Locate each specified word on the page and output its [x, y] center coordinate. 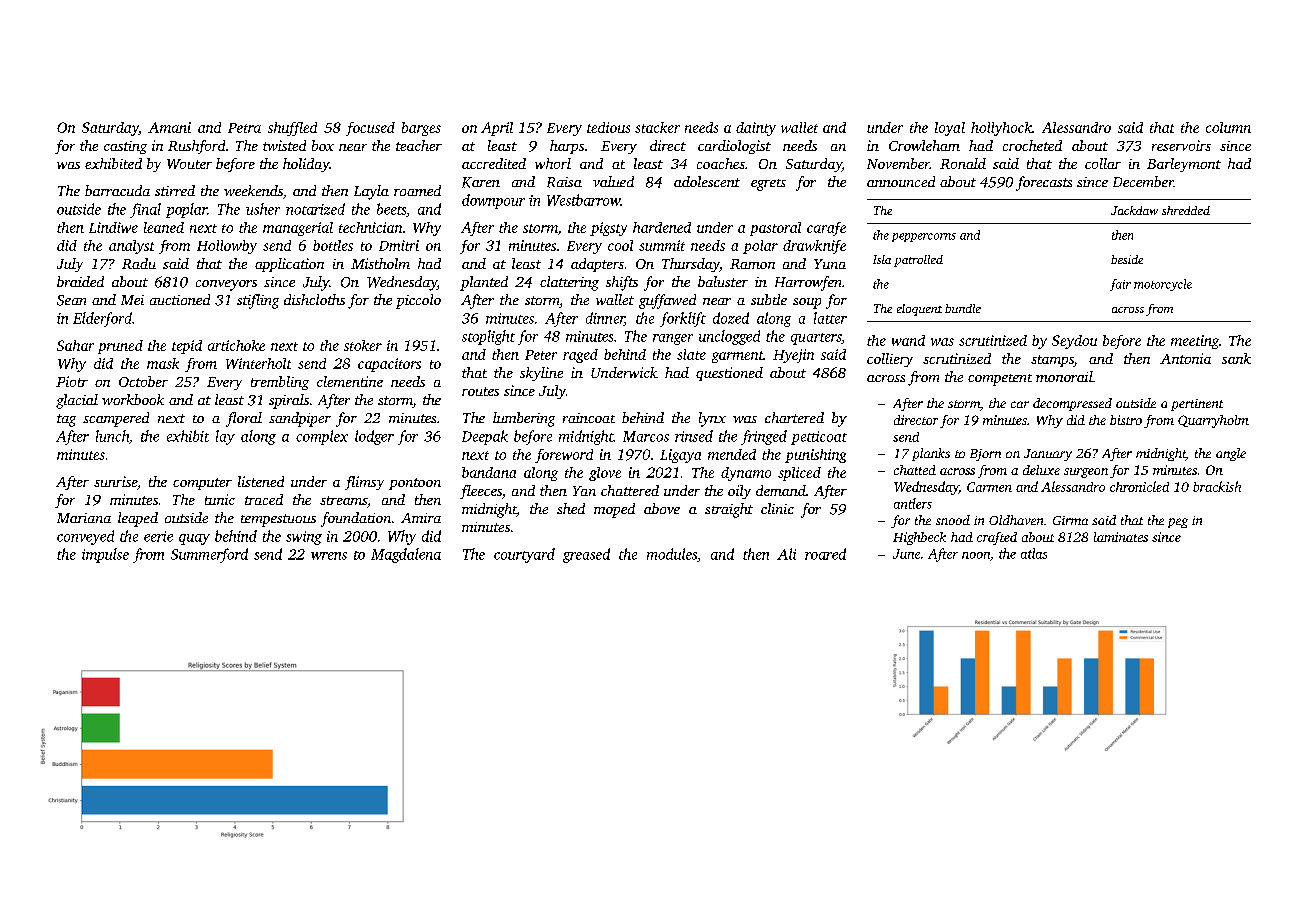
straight [729, 510]
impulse [105, 555]
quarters [816, 339]
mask [163, 363]
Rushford [196, 147]
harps [567, 147]
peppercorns [924, 237]
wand [908, 340]
